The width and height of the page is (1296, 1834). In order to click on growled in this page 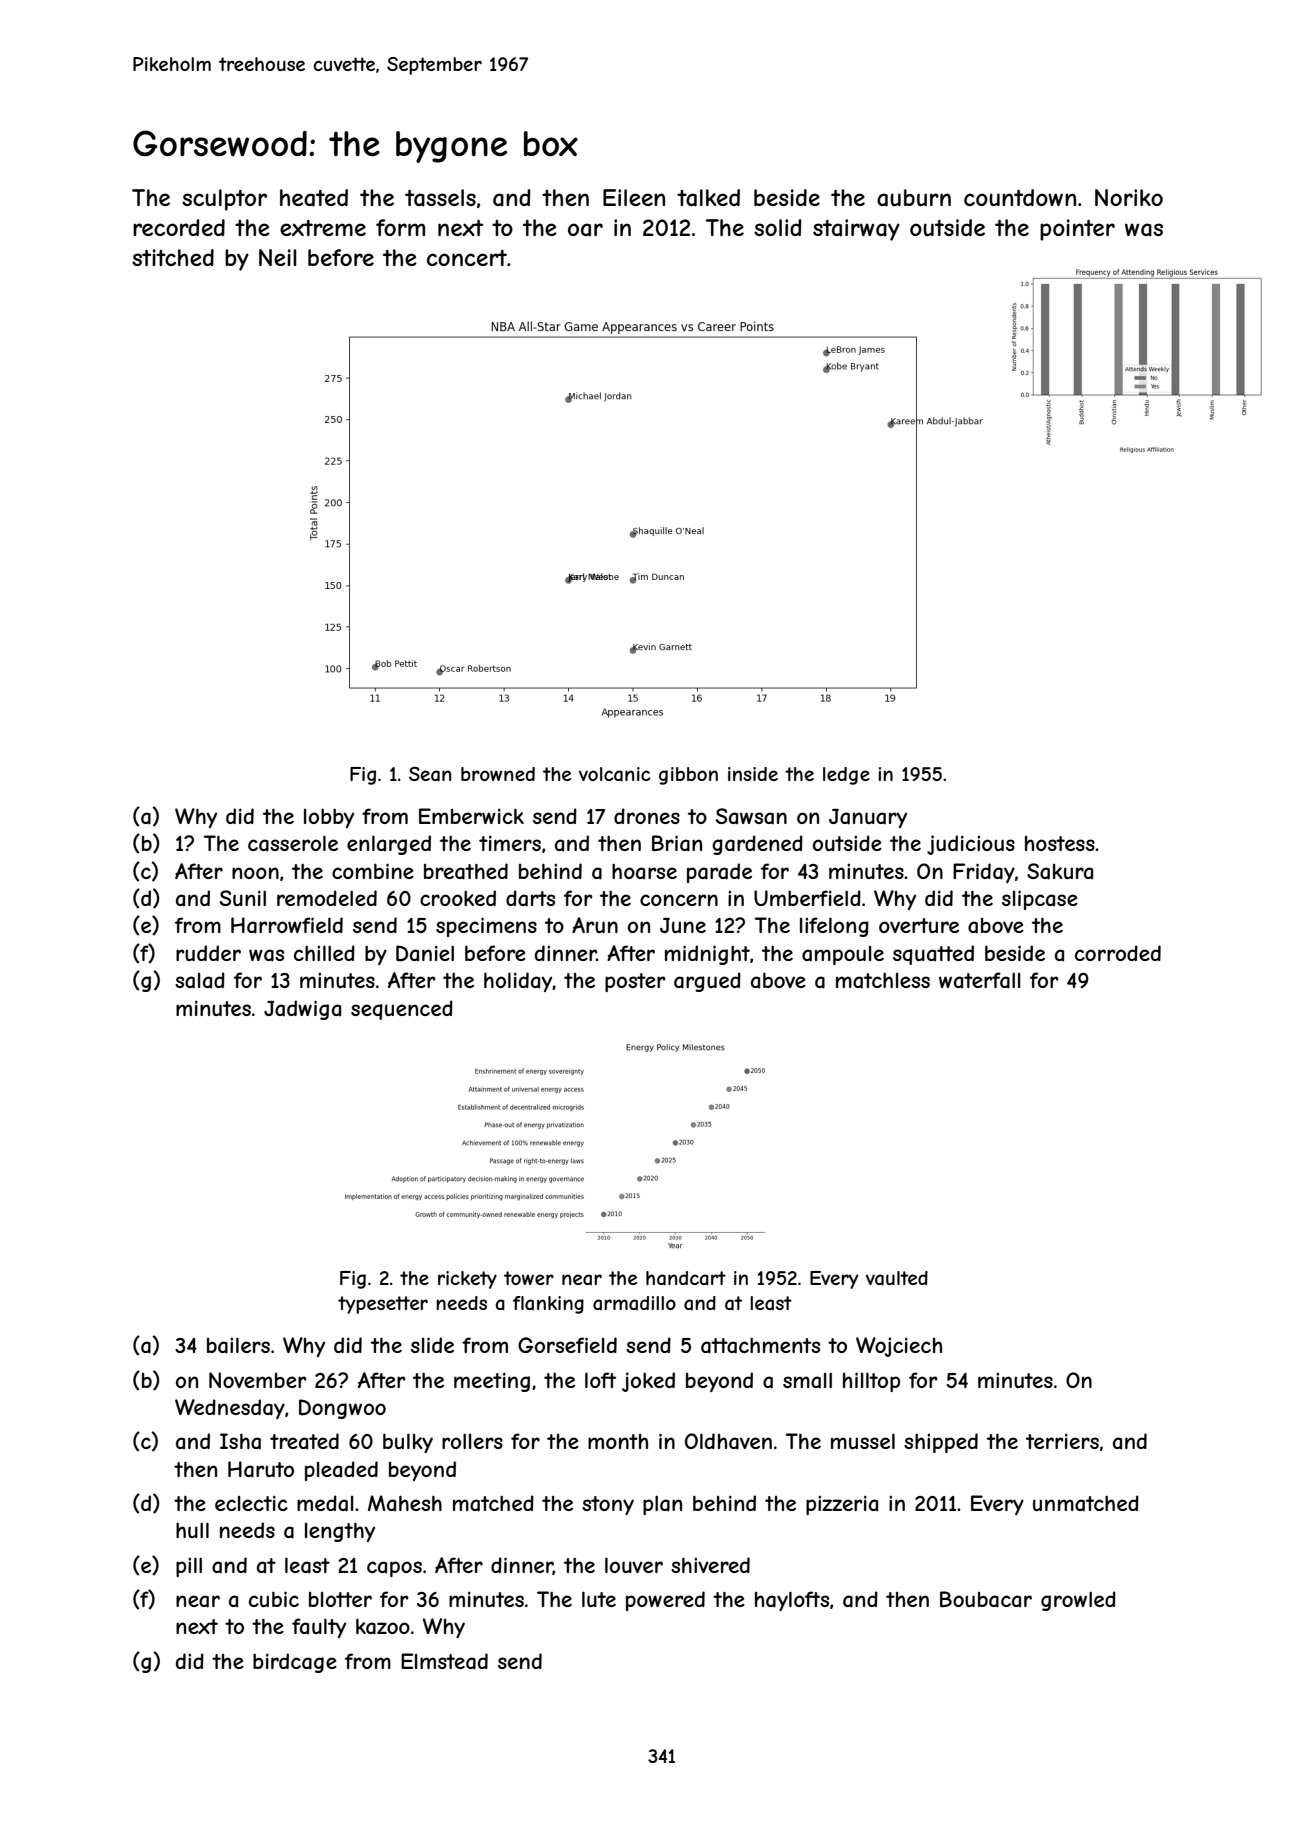, I will do `click(1078, 1601)`.
